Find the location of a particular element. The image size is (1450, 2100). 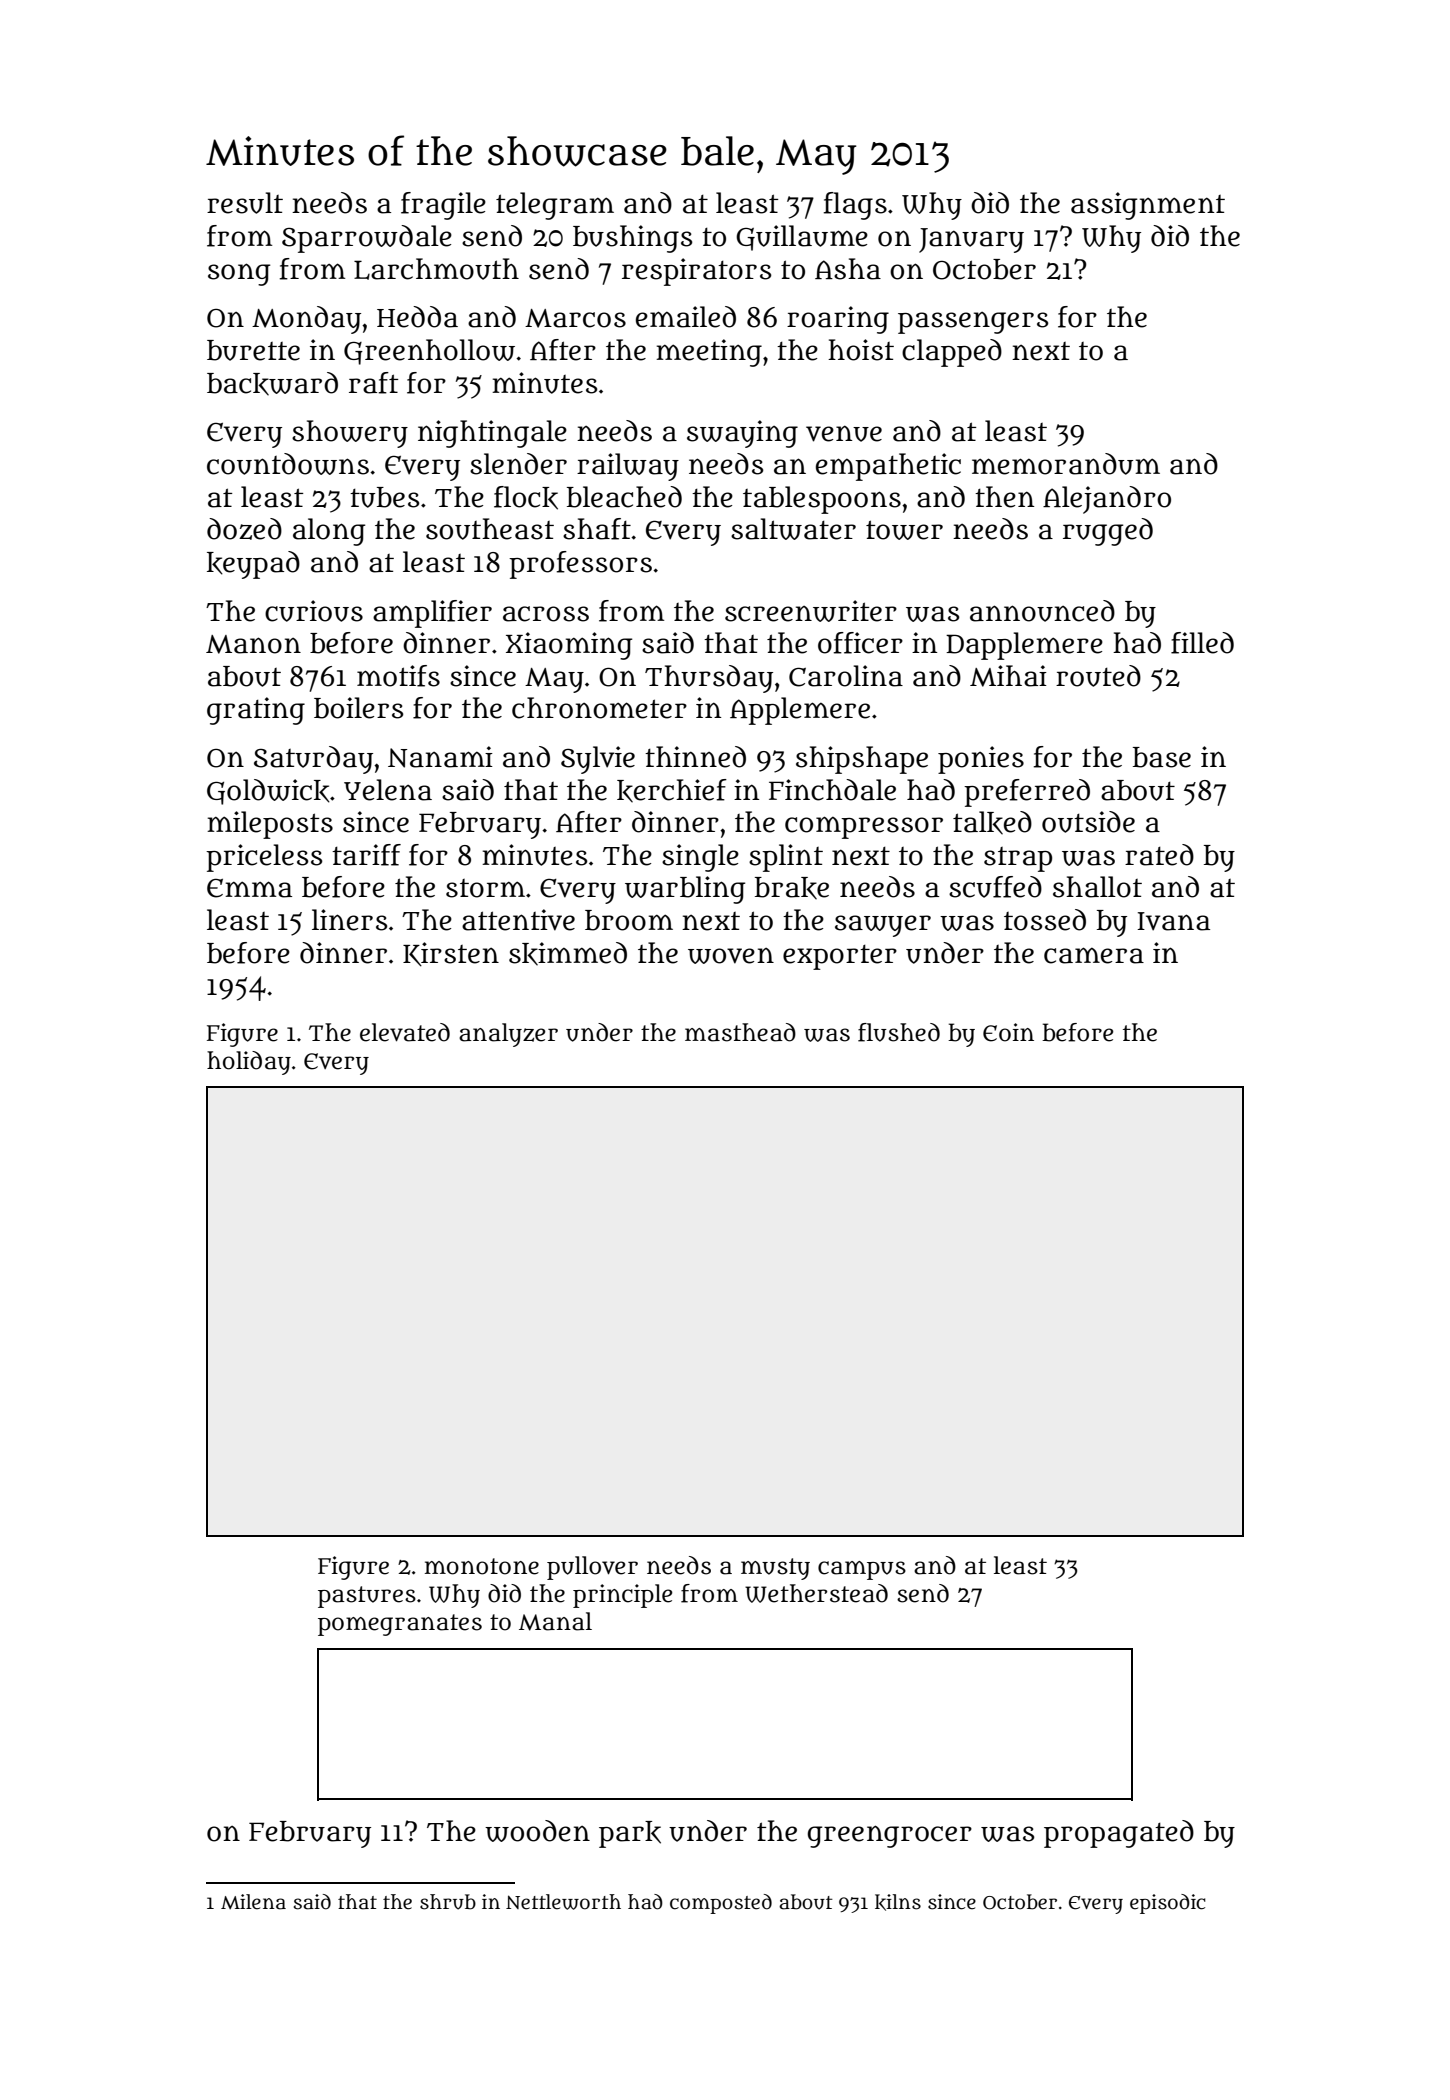

passengers is located at coordinates (973, 323).
